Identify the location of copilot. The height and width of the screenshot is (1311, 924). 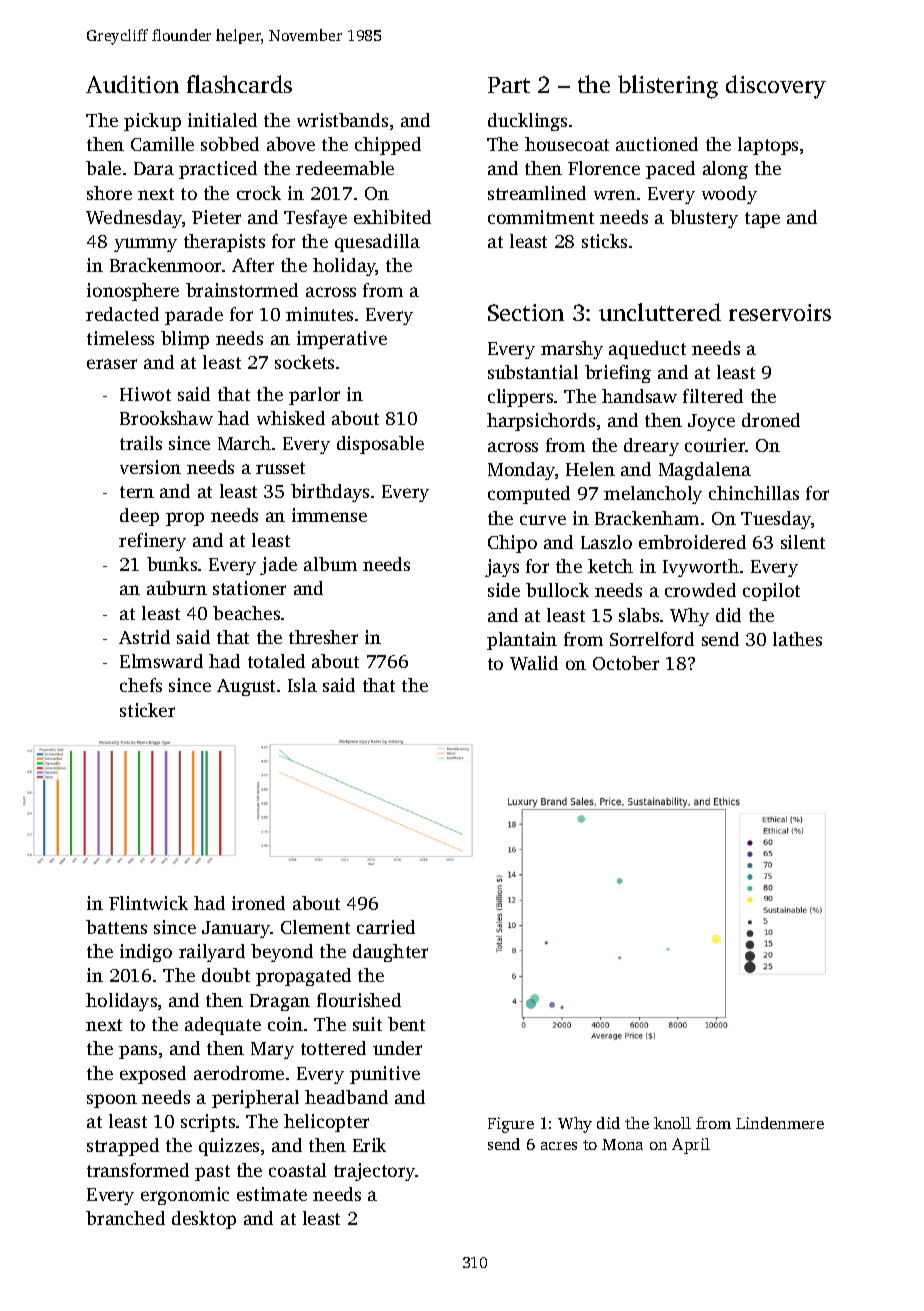
(771, 592).
